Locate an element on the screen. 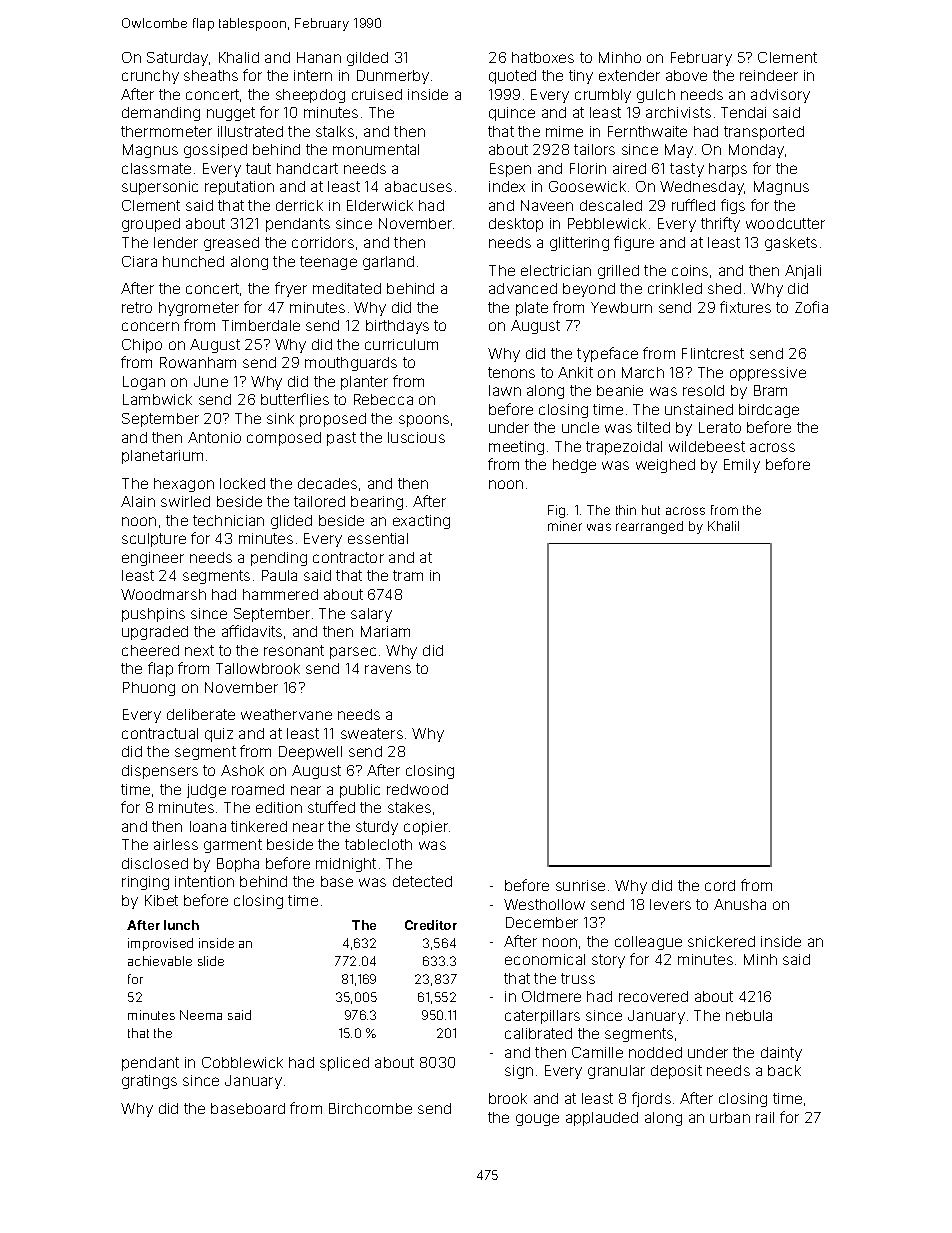  Saturday is located at coordinates (177, 59).
